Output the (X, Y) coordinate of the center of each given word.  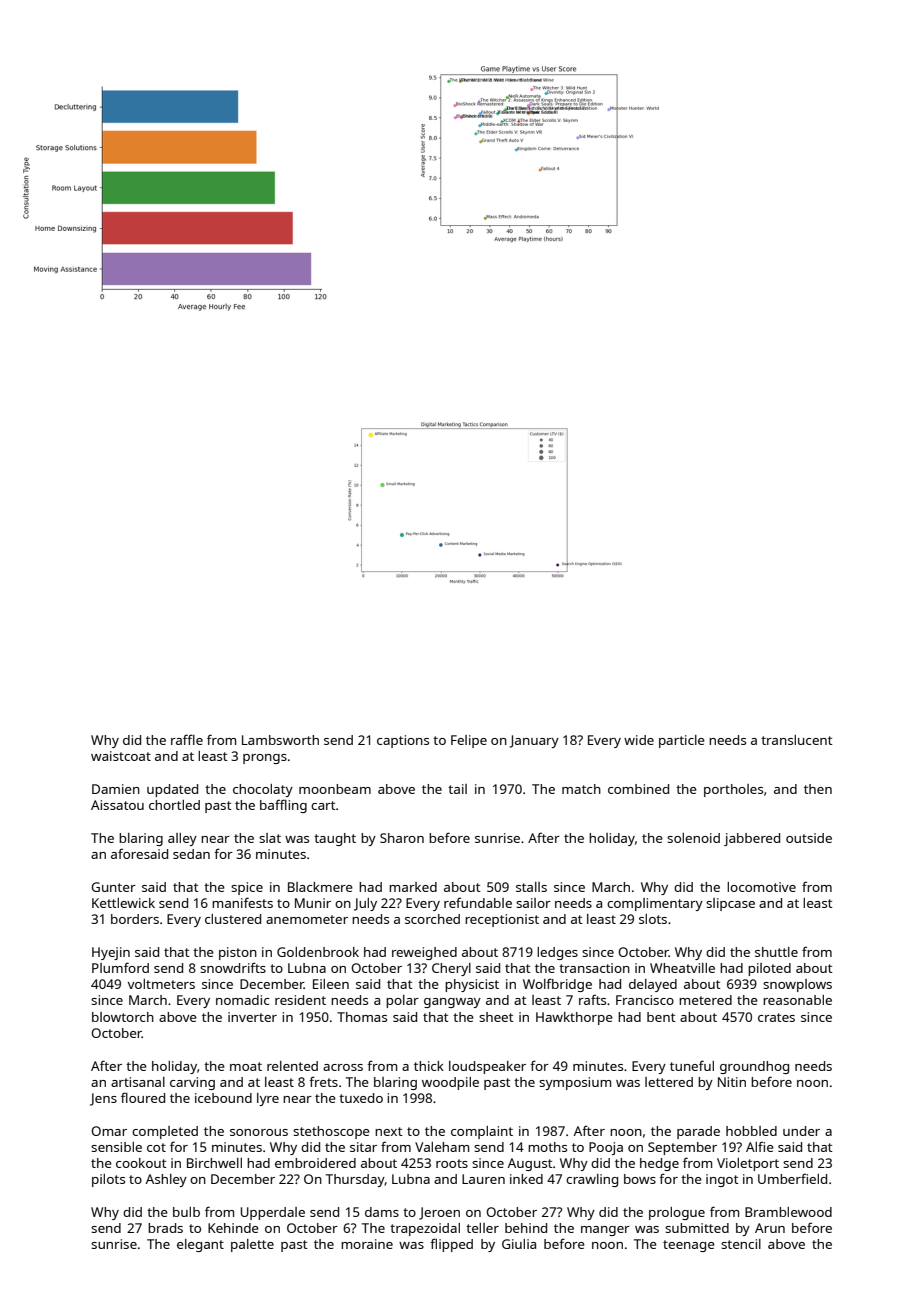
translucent (797, 740)
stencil (741, 1244)
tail (457, 789)
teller (482, 1228)
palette (252, 1245)
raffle (187, 739)
